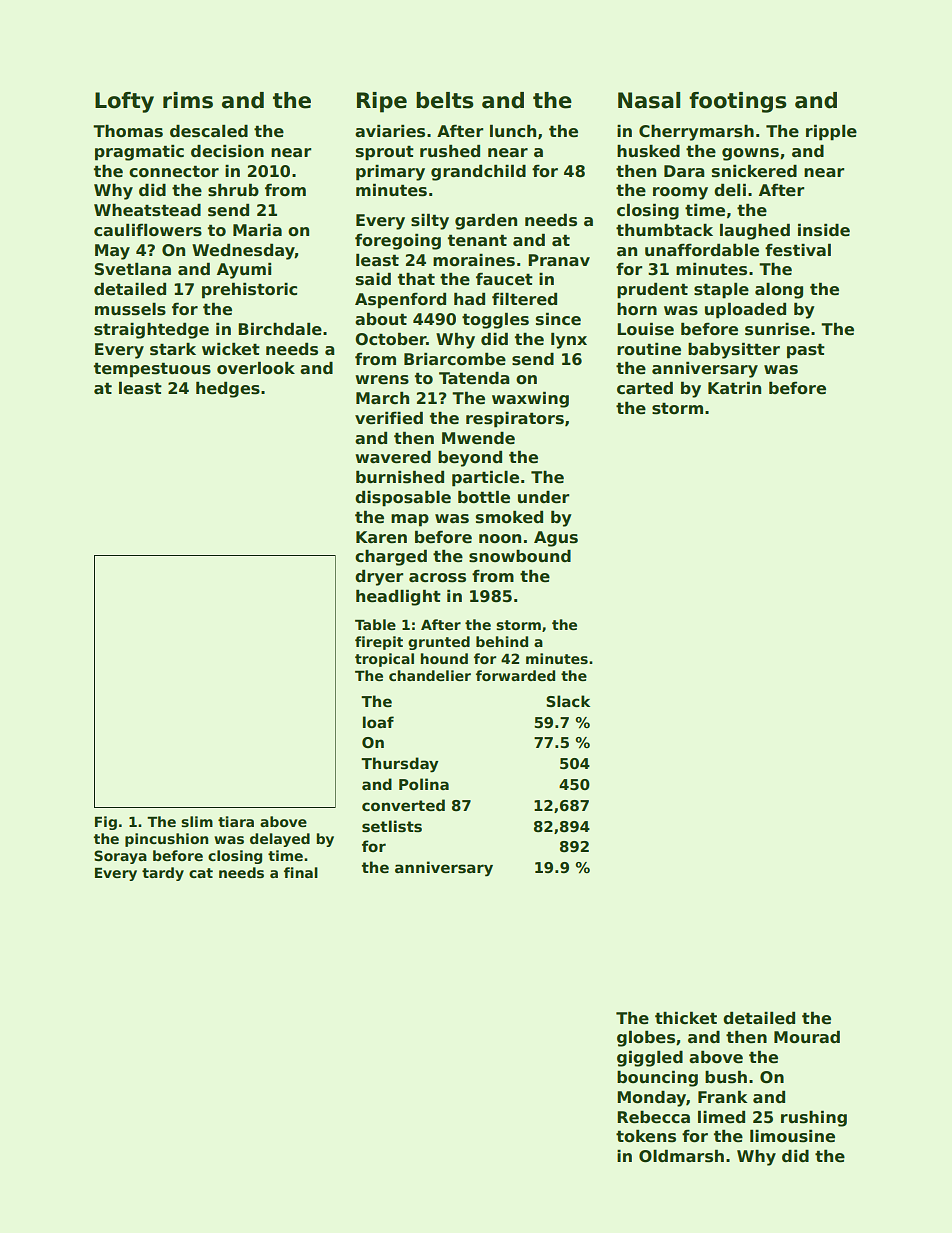 The height and width of the document is (1233, 952). Describe the element at coordinates (515, 675) in the document. I see `forwarded` at that location.
